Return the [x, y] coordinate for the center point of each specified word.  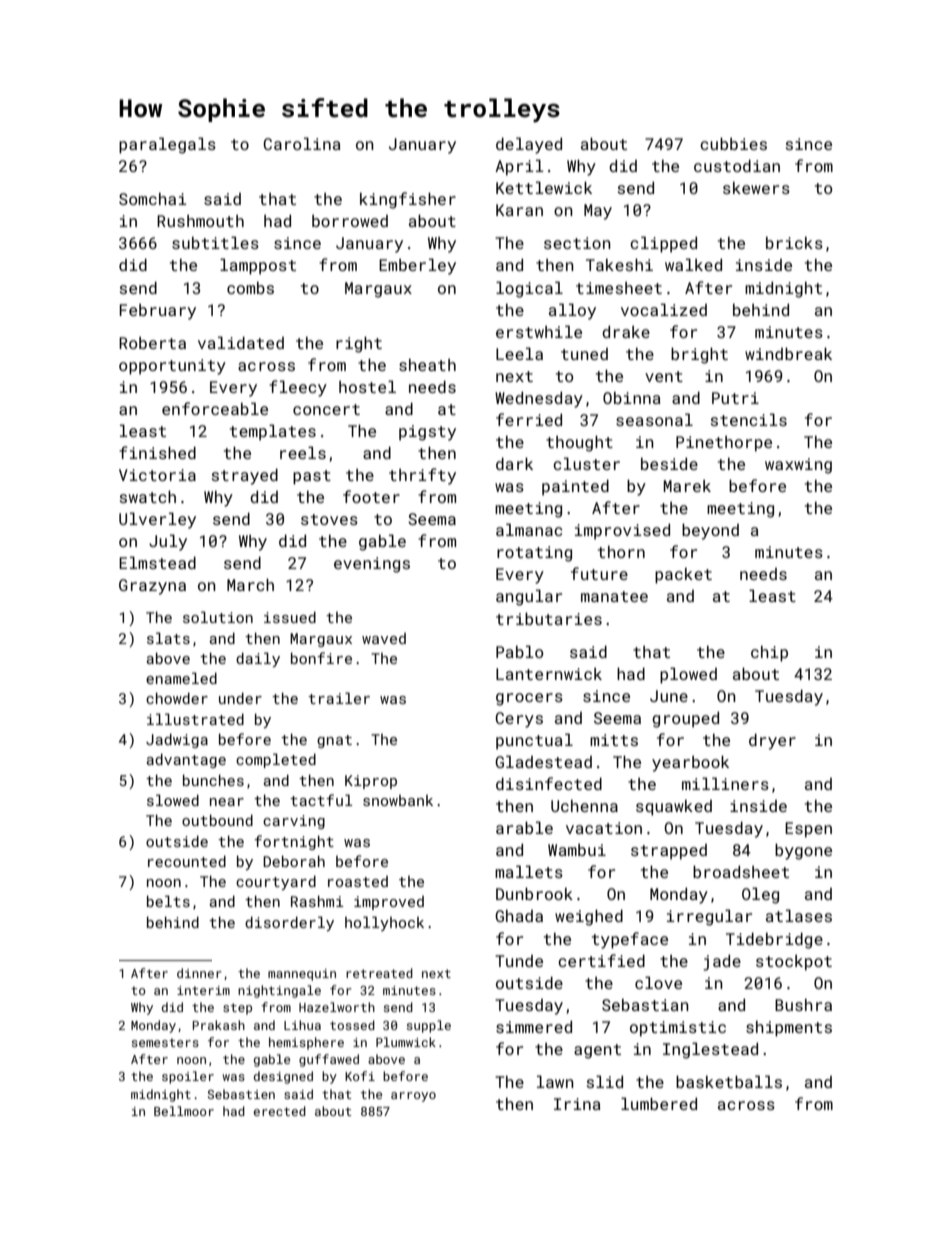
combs [250, 288]
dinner [199, 973]
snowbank [398, 800]
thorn [621, 552]
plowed [688, 675]
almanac [529, 529]
